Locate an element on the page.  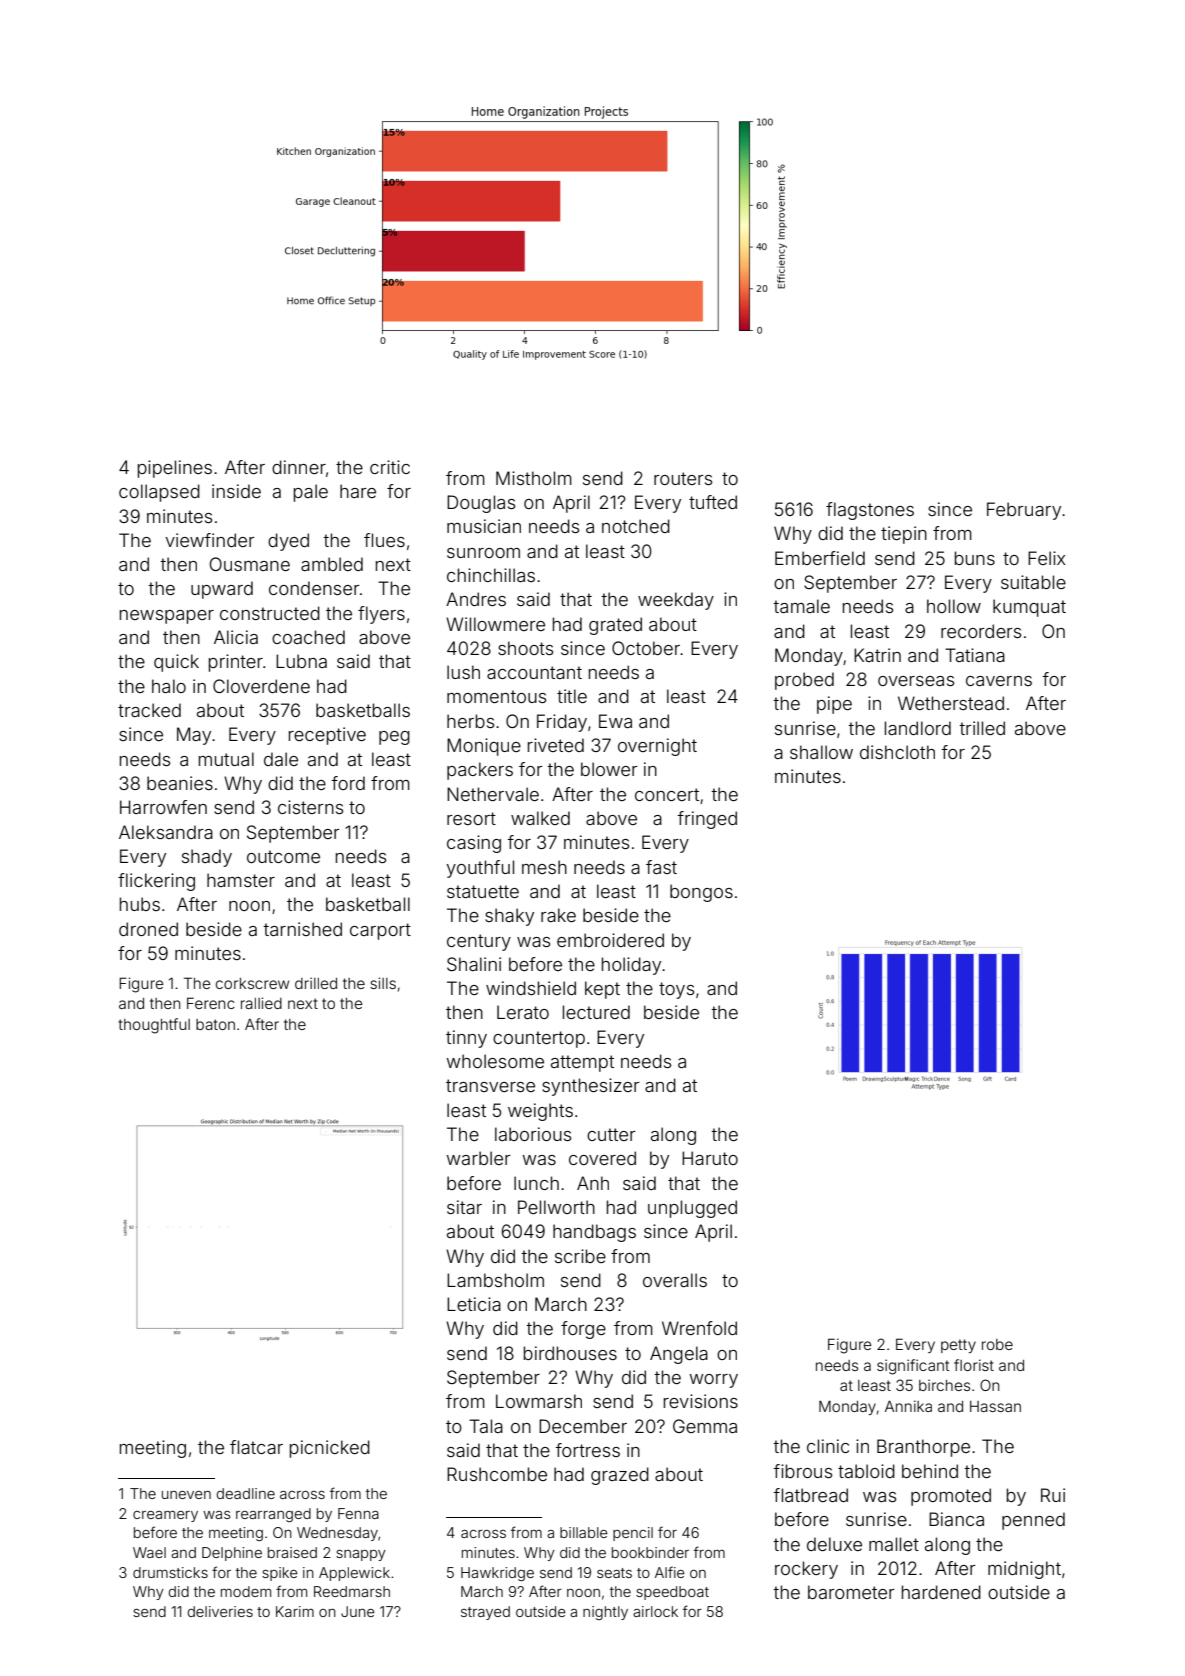
deliveries is located at coordinates (220, 1611).
